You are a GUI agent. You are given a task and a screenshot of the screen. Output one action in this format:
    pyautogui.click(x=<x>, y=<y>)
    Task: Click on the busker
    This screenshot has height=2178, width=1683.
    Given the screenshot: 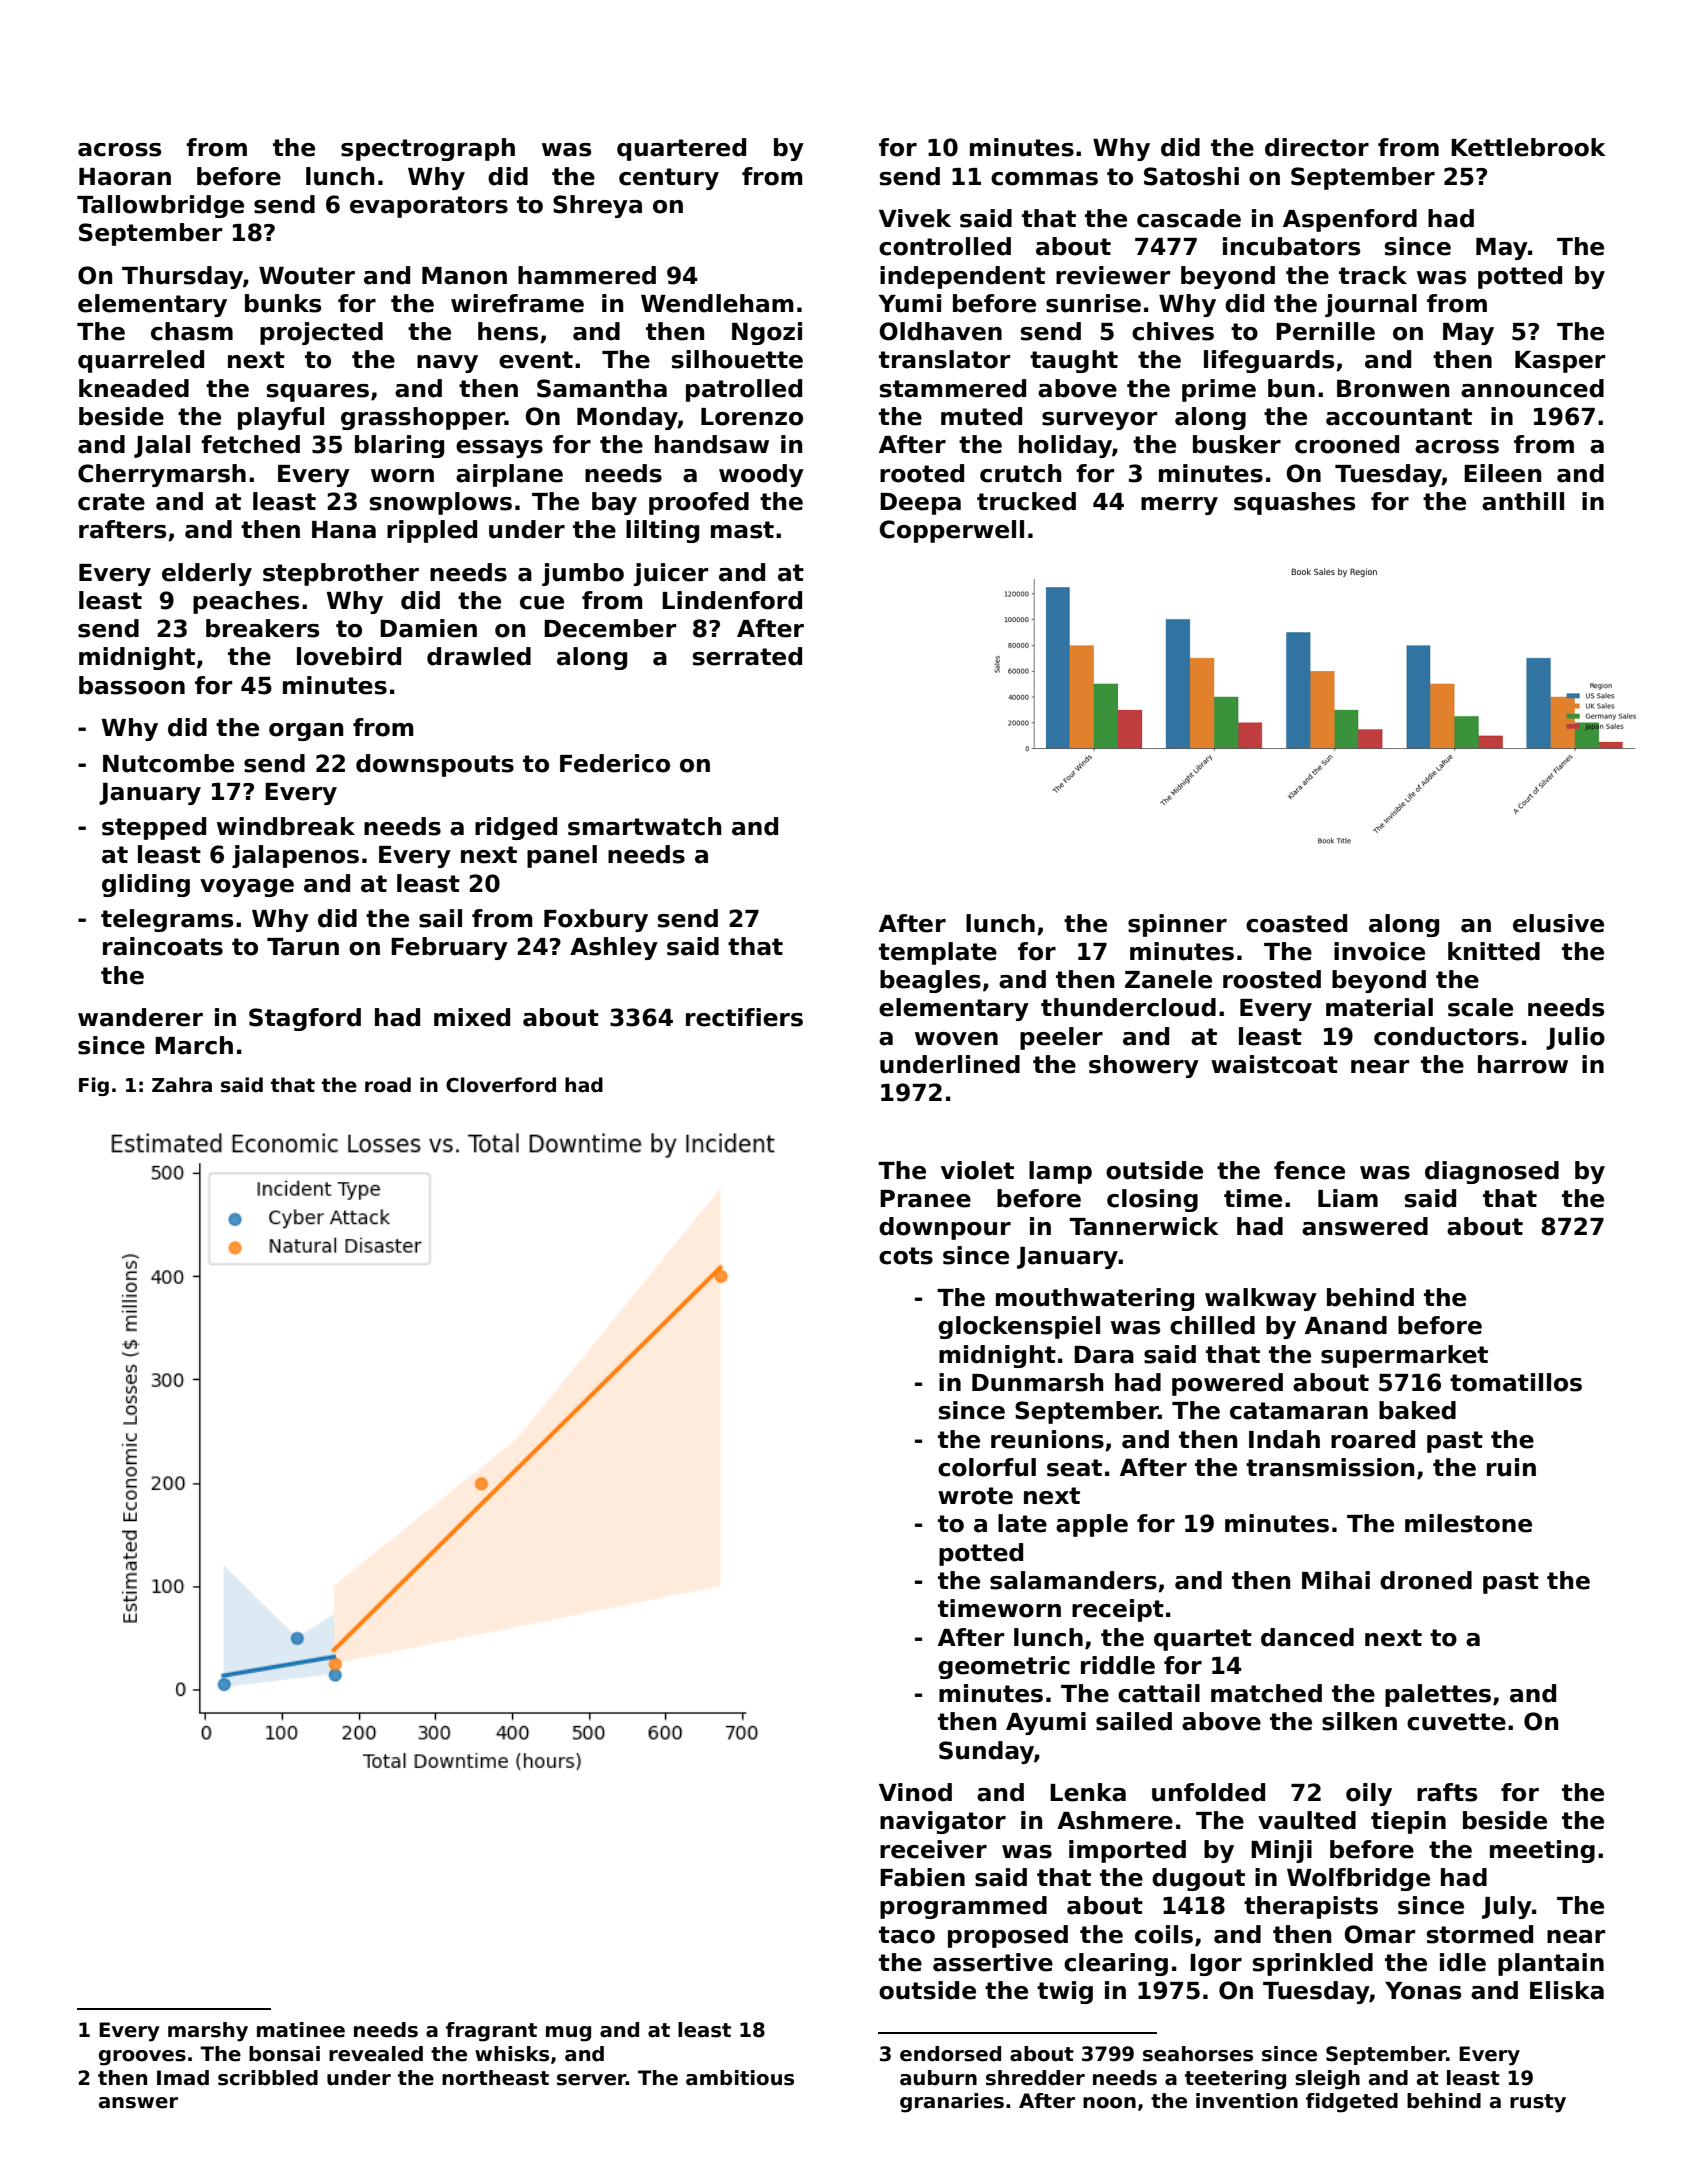 What is the action you would take?
    pyautogui.click(x=1237, y=444)
